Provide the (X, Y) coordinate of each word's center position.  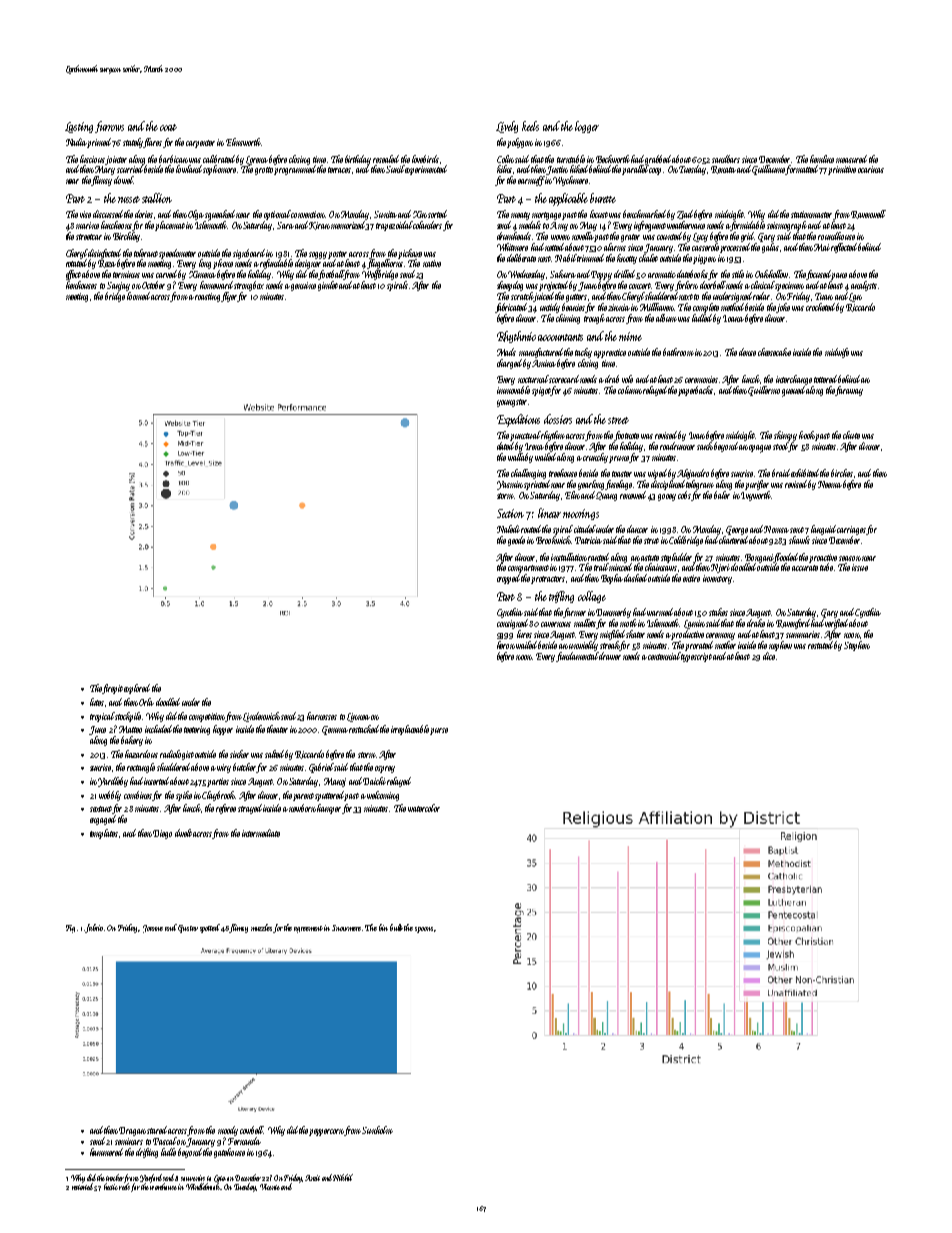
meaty (520, 216)
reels (124, 1186)
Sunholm (377, 1130)
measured (851, 159)
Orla (146, 702)
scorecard (564, 379)
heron (506, 645)
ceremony (720, 636)
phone (223, 264)
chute (851, 435)
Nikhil (343, 1177)
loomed (138, 296)
